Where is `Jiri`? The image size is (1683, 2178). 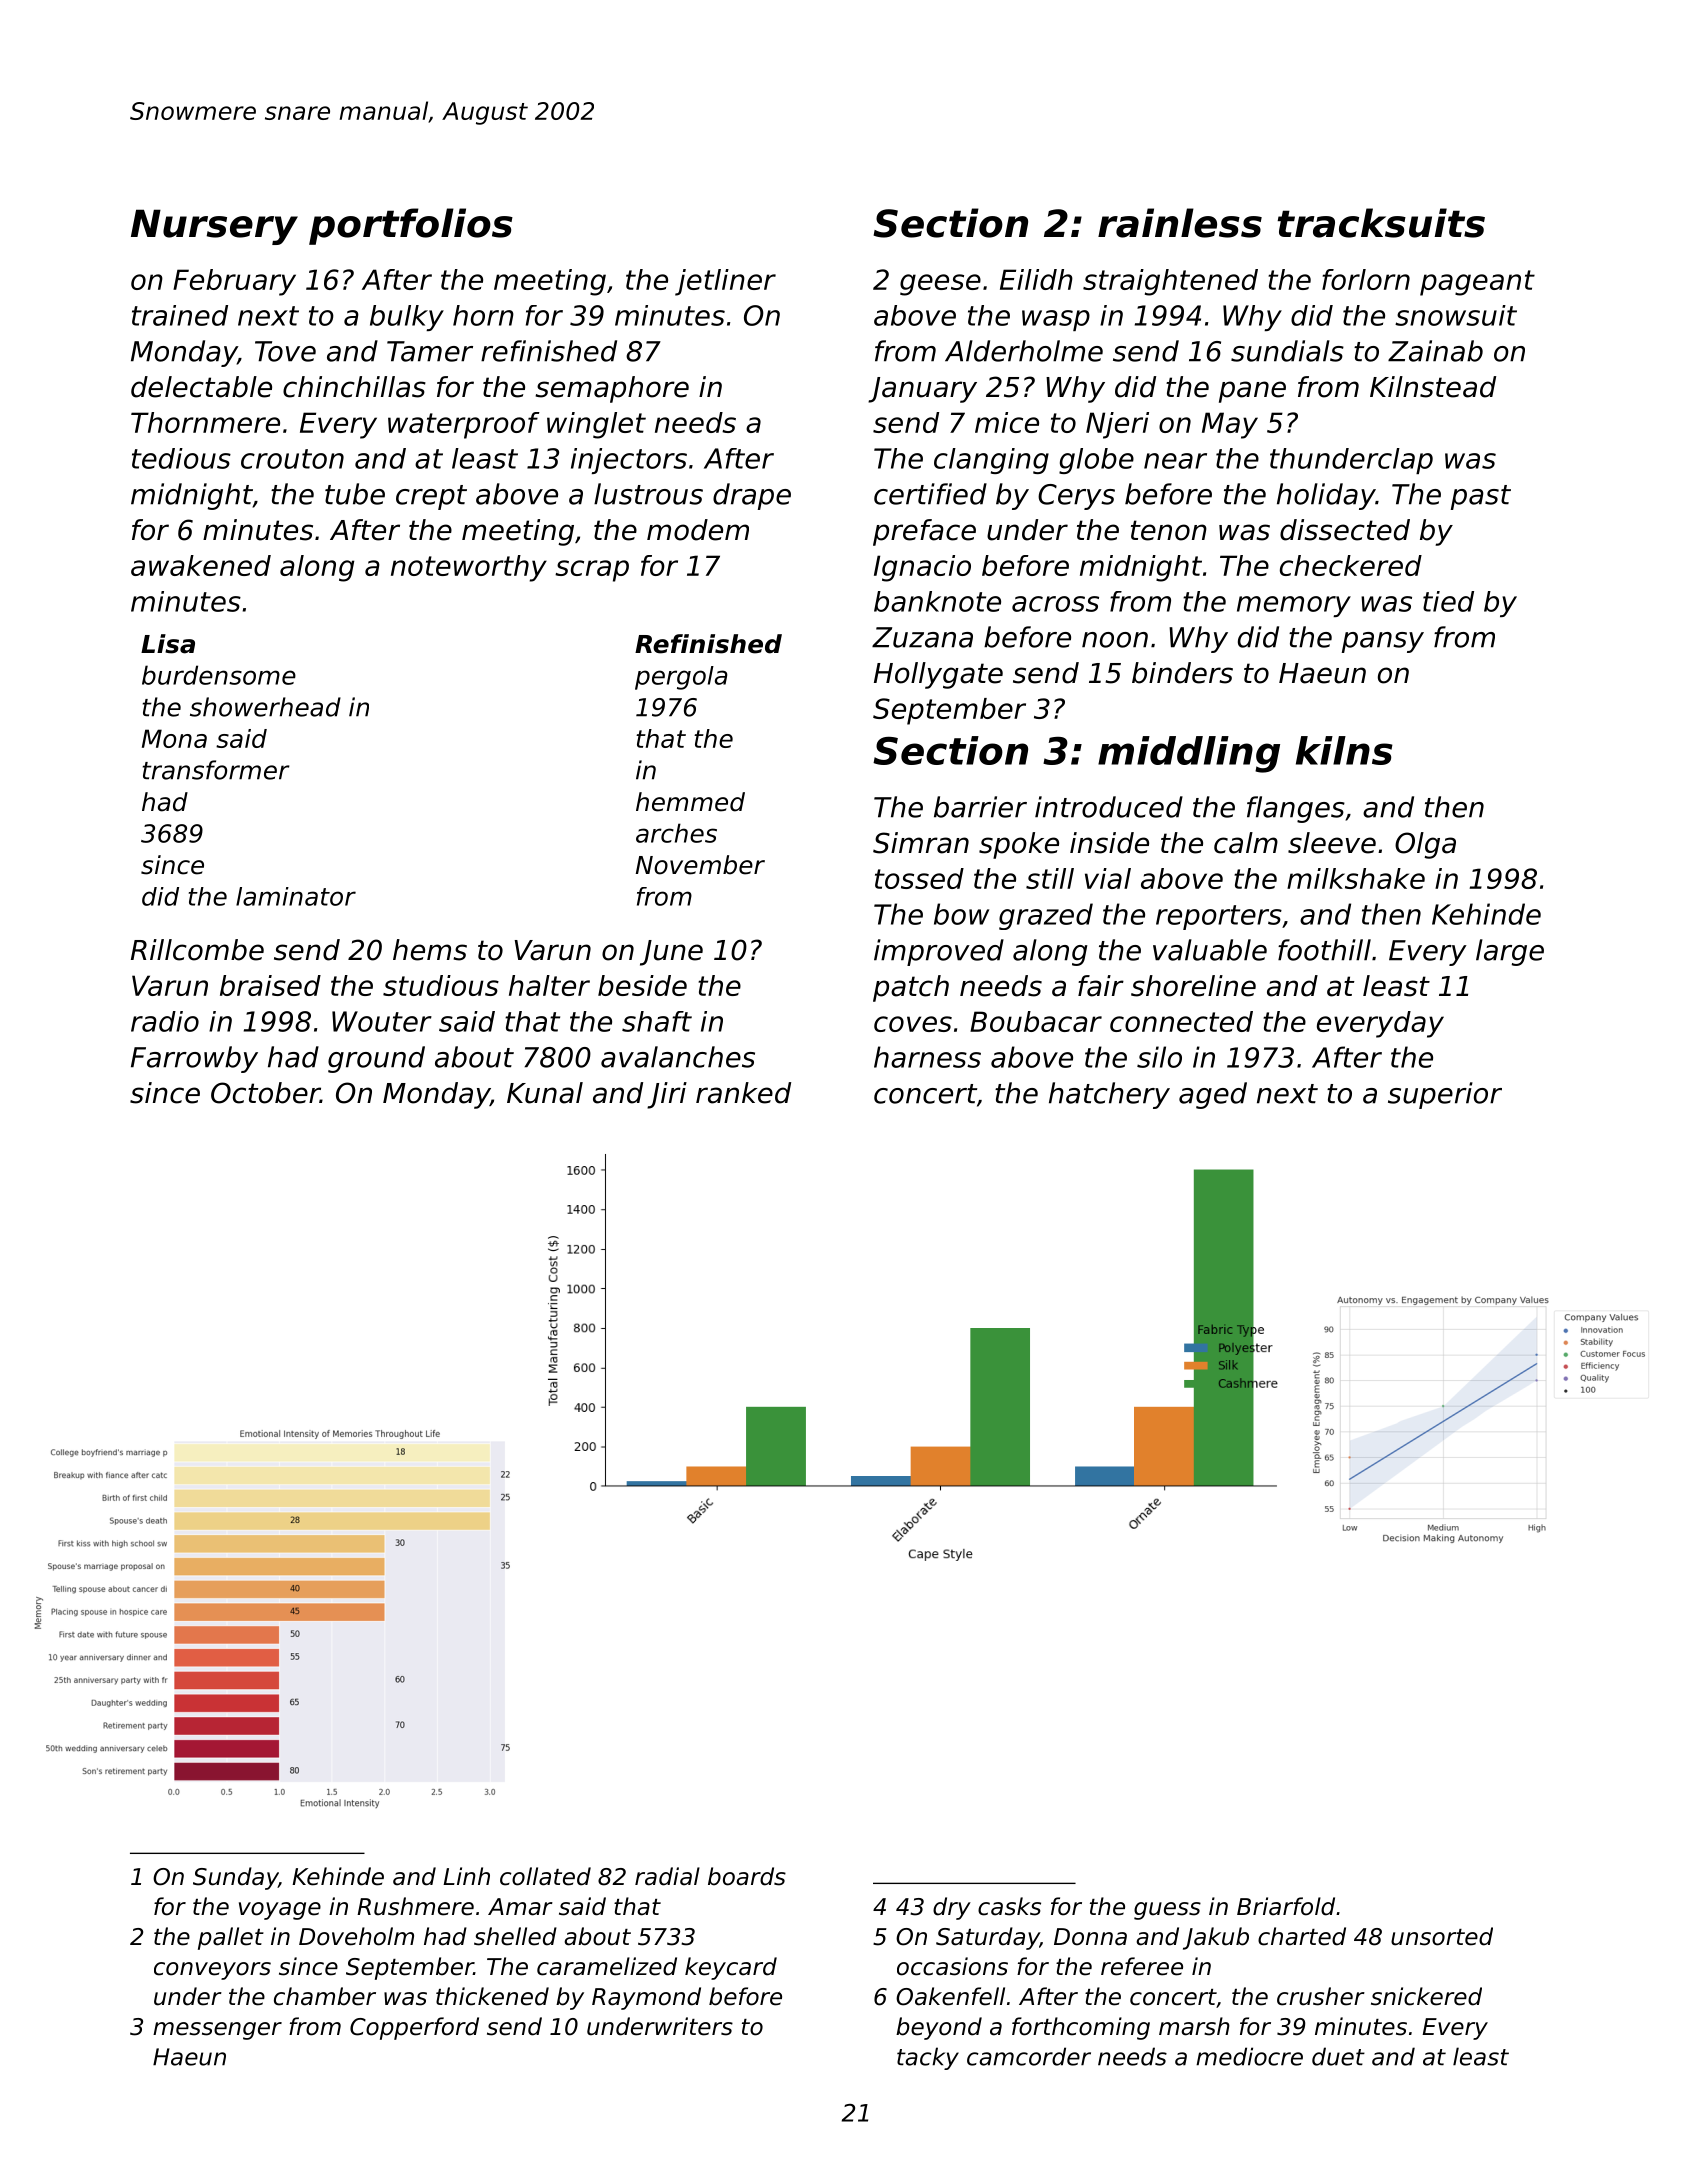
Jiri is located at coordinates (667, 1095).
